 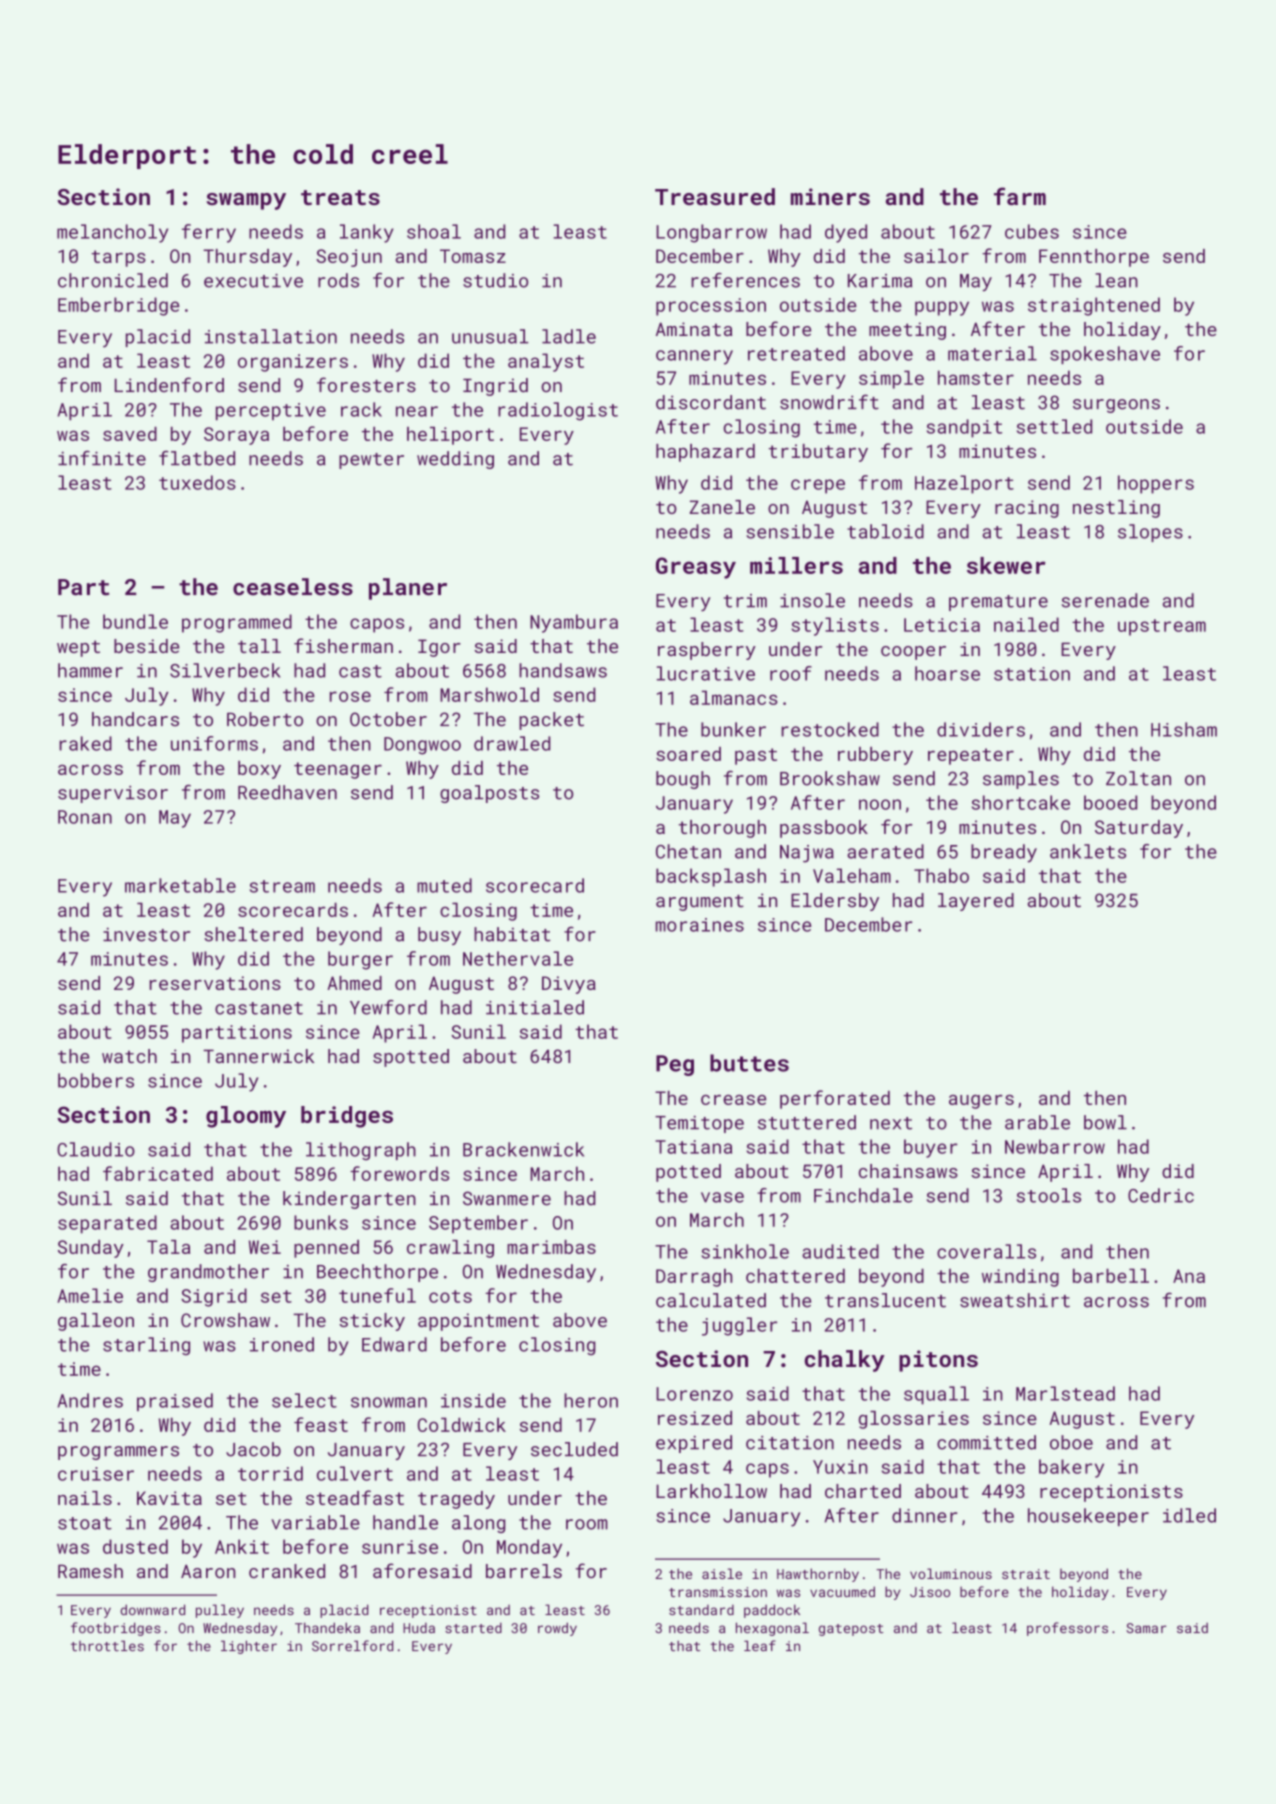 What do you see at coordinates (1116, 406) in the screenshot?
I see `surgeons` at bounding box center [1116, 406].
